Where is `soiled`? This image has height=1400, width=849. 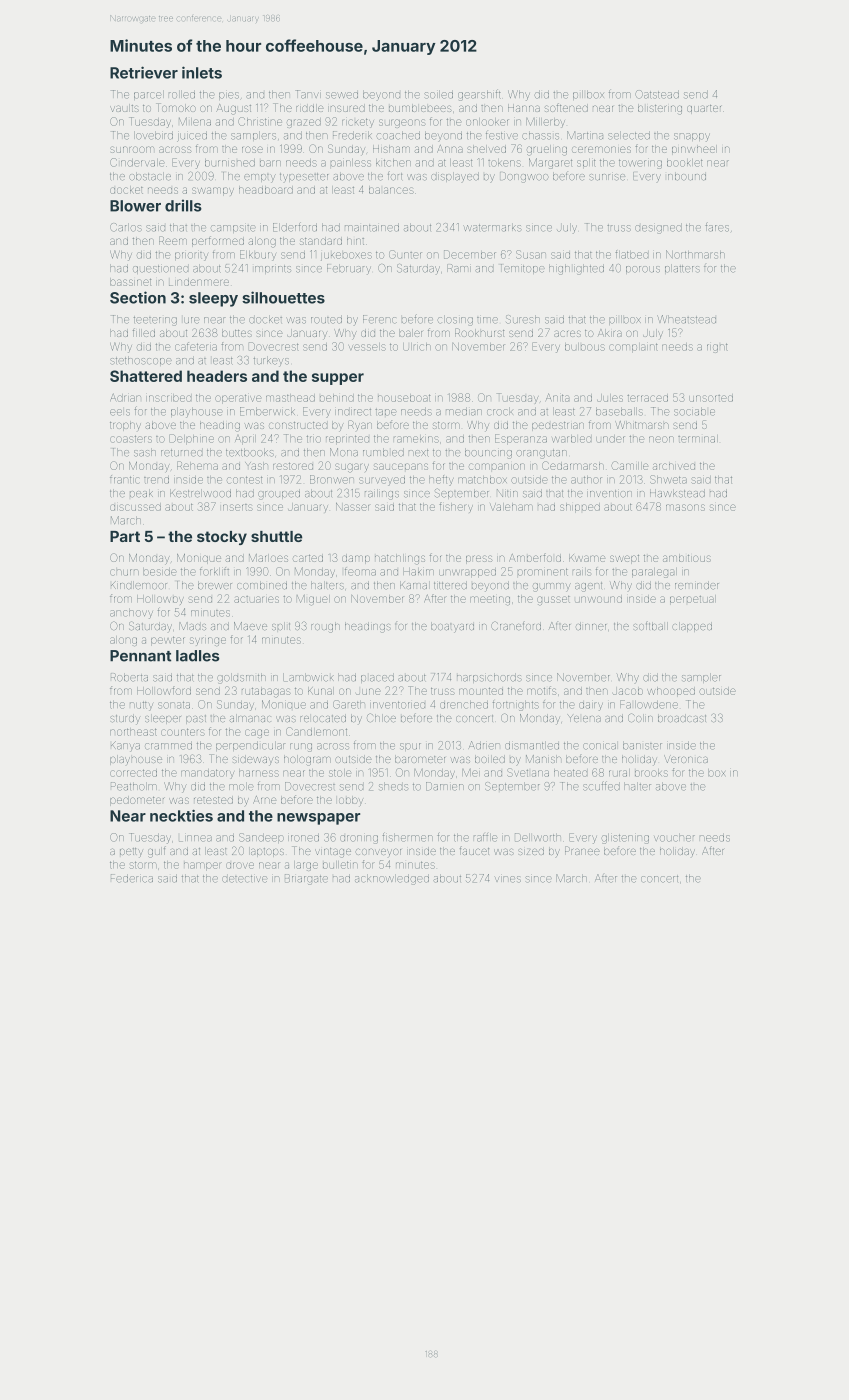 soiled is located at coordinates (438, 94).
